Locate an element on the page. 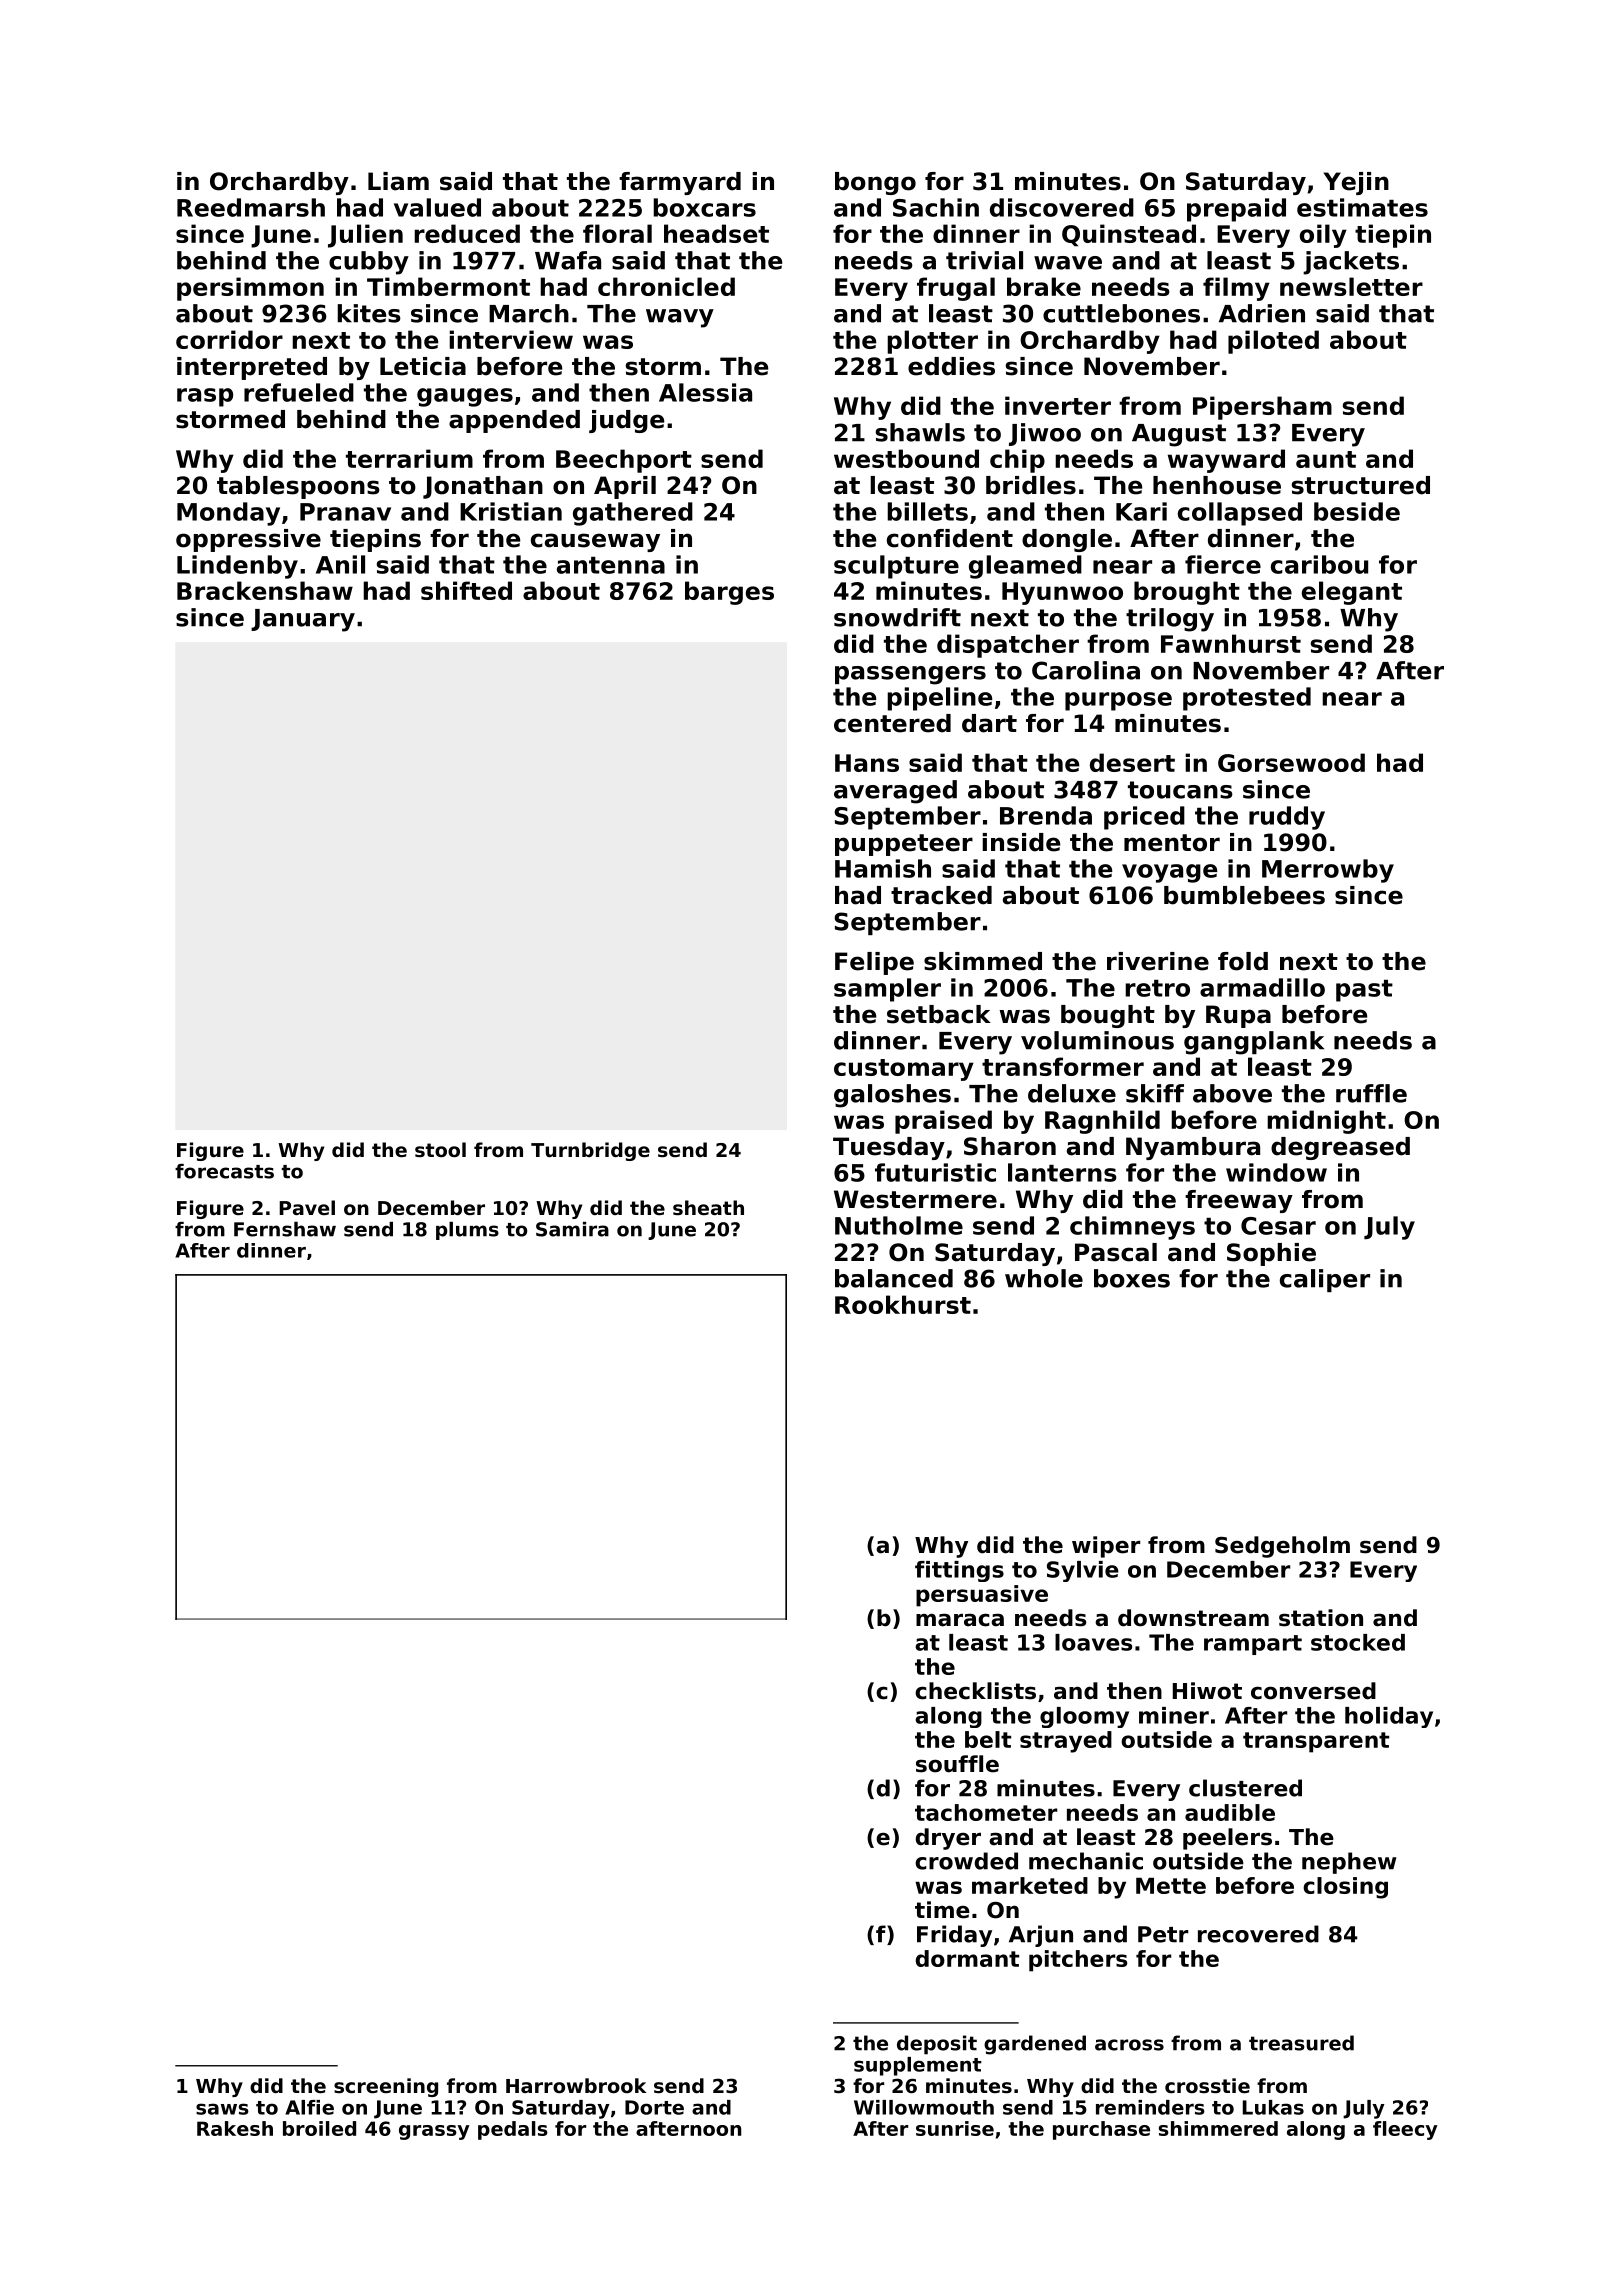 Image resolution: width=1620 pixels, height=2292 pixels. protested is located at coordinates (1247, 699).
